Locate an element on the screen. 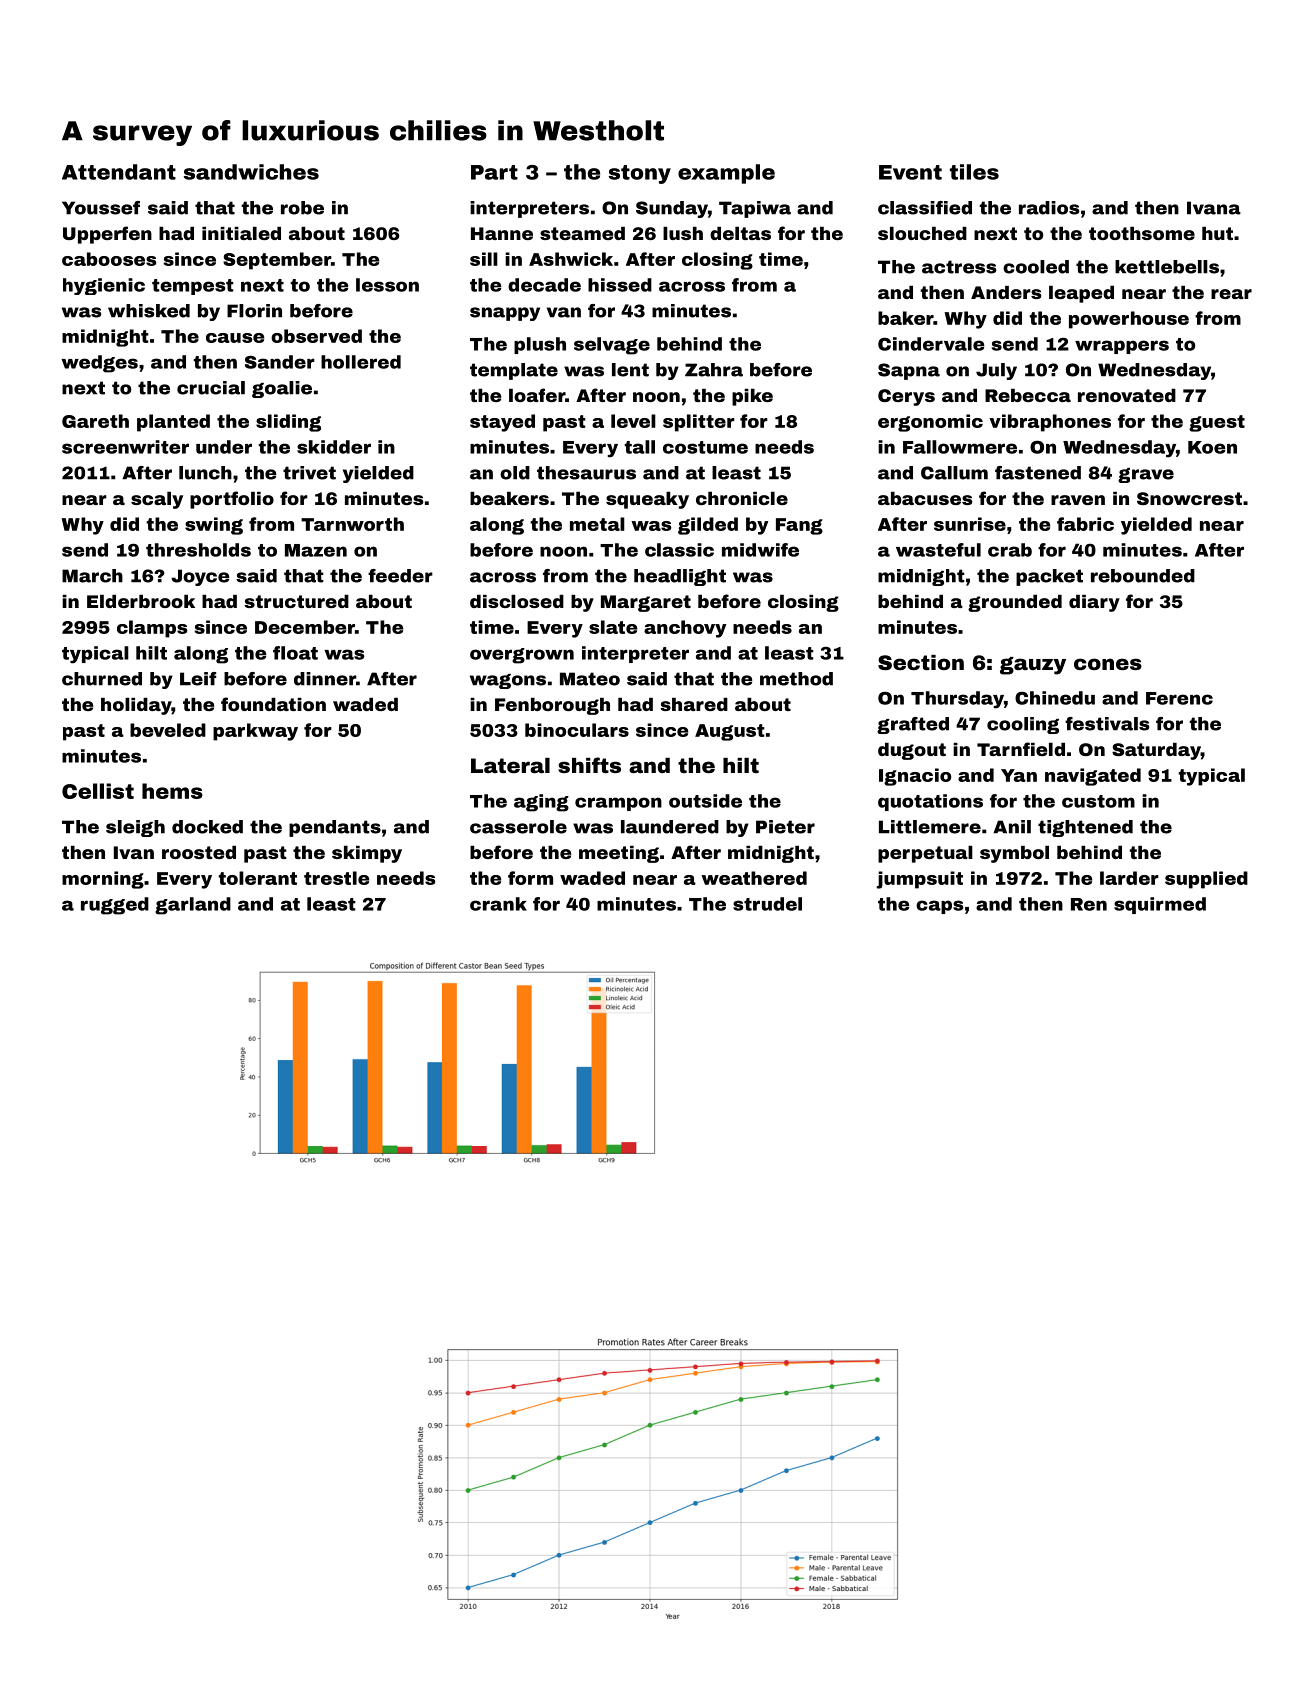 The width and height of the screenshot is (1314, 1701). stony is located at coordinates (640, 174).
